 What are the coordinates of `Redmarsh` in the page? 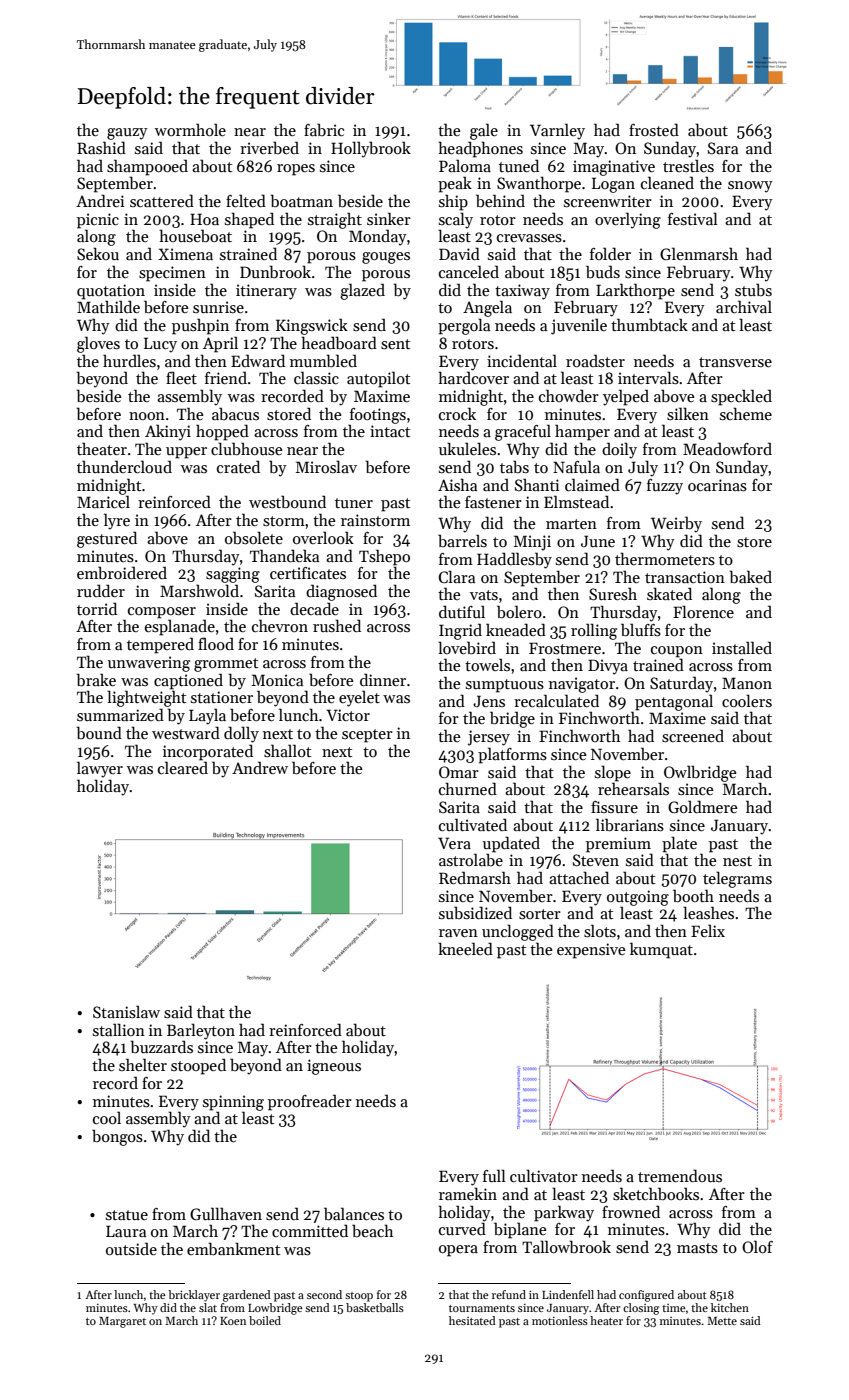 It's located at (475, 877).
